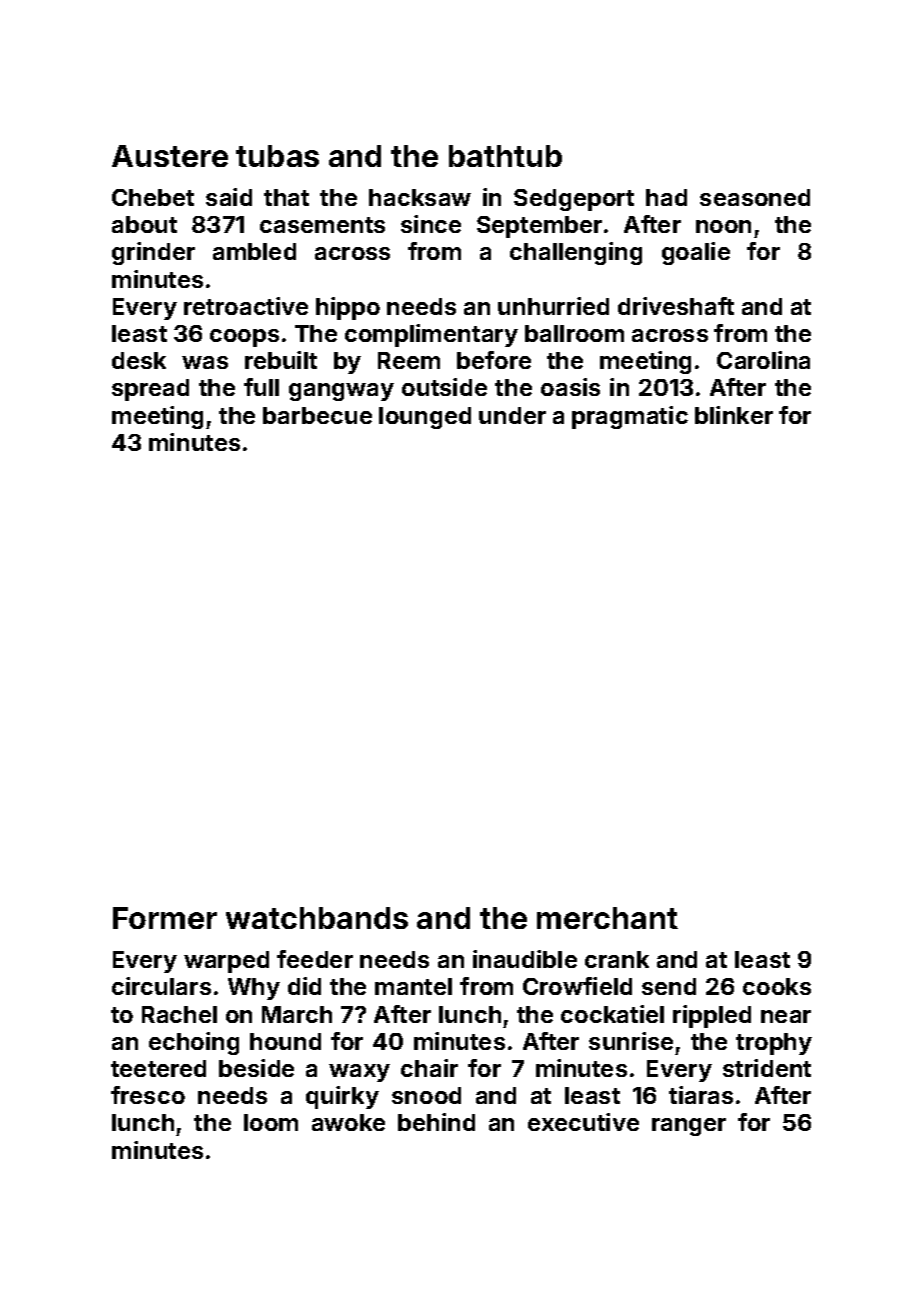  Describe the element at coordinates (277, 156) in the page. I see `tubas` at that location.
